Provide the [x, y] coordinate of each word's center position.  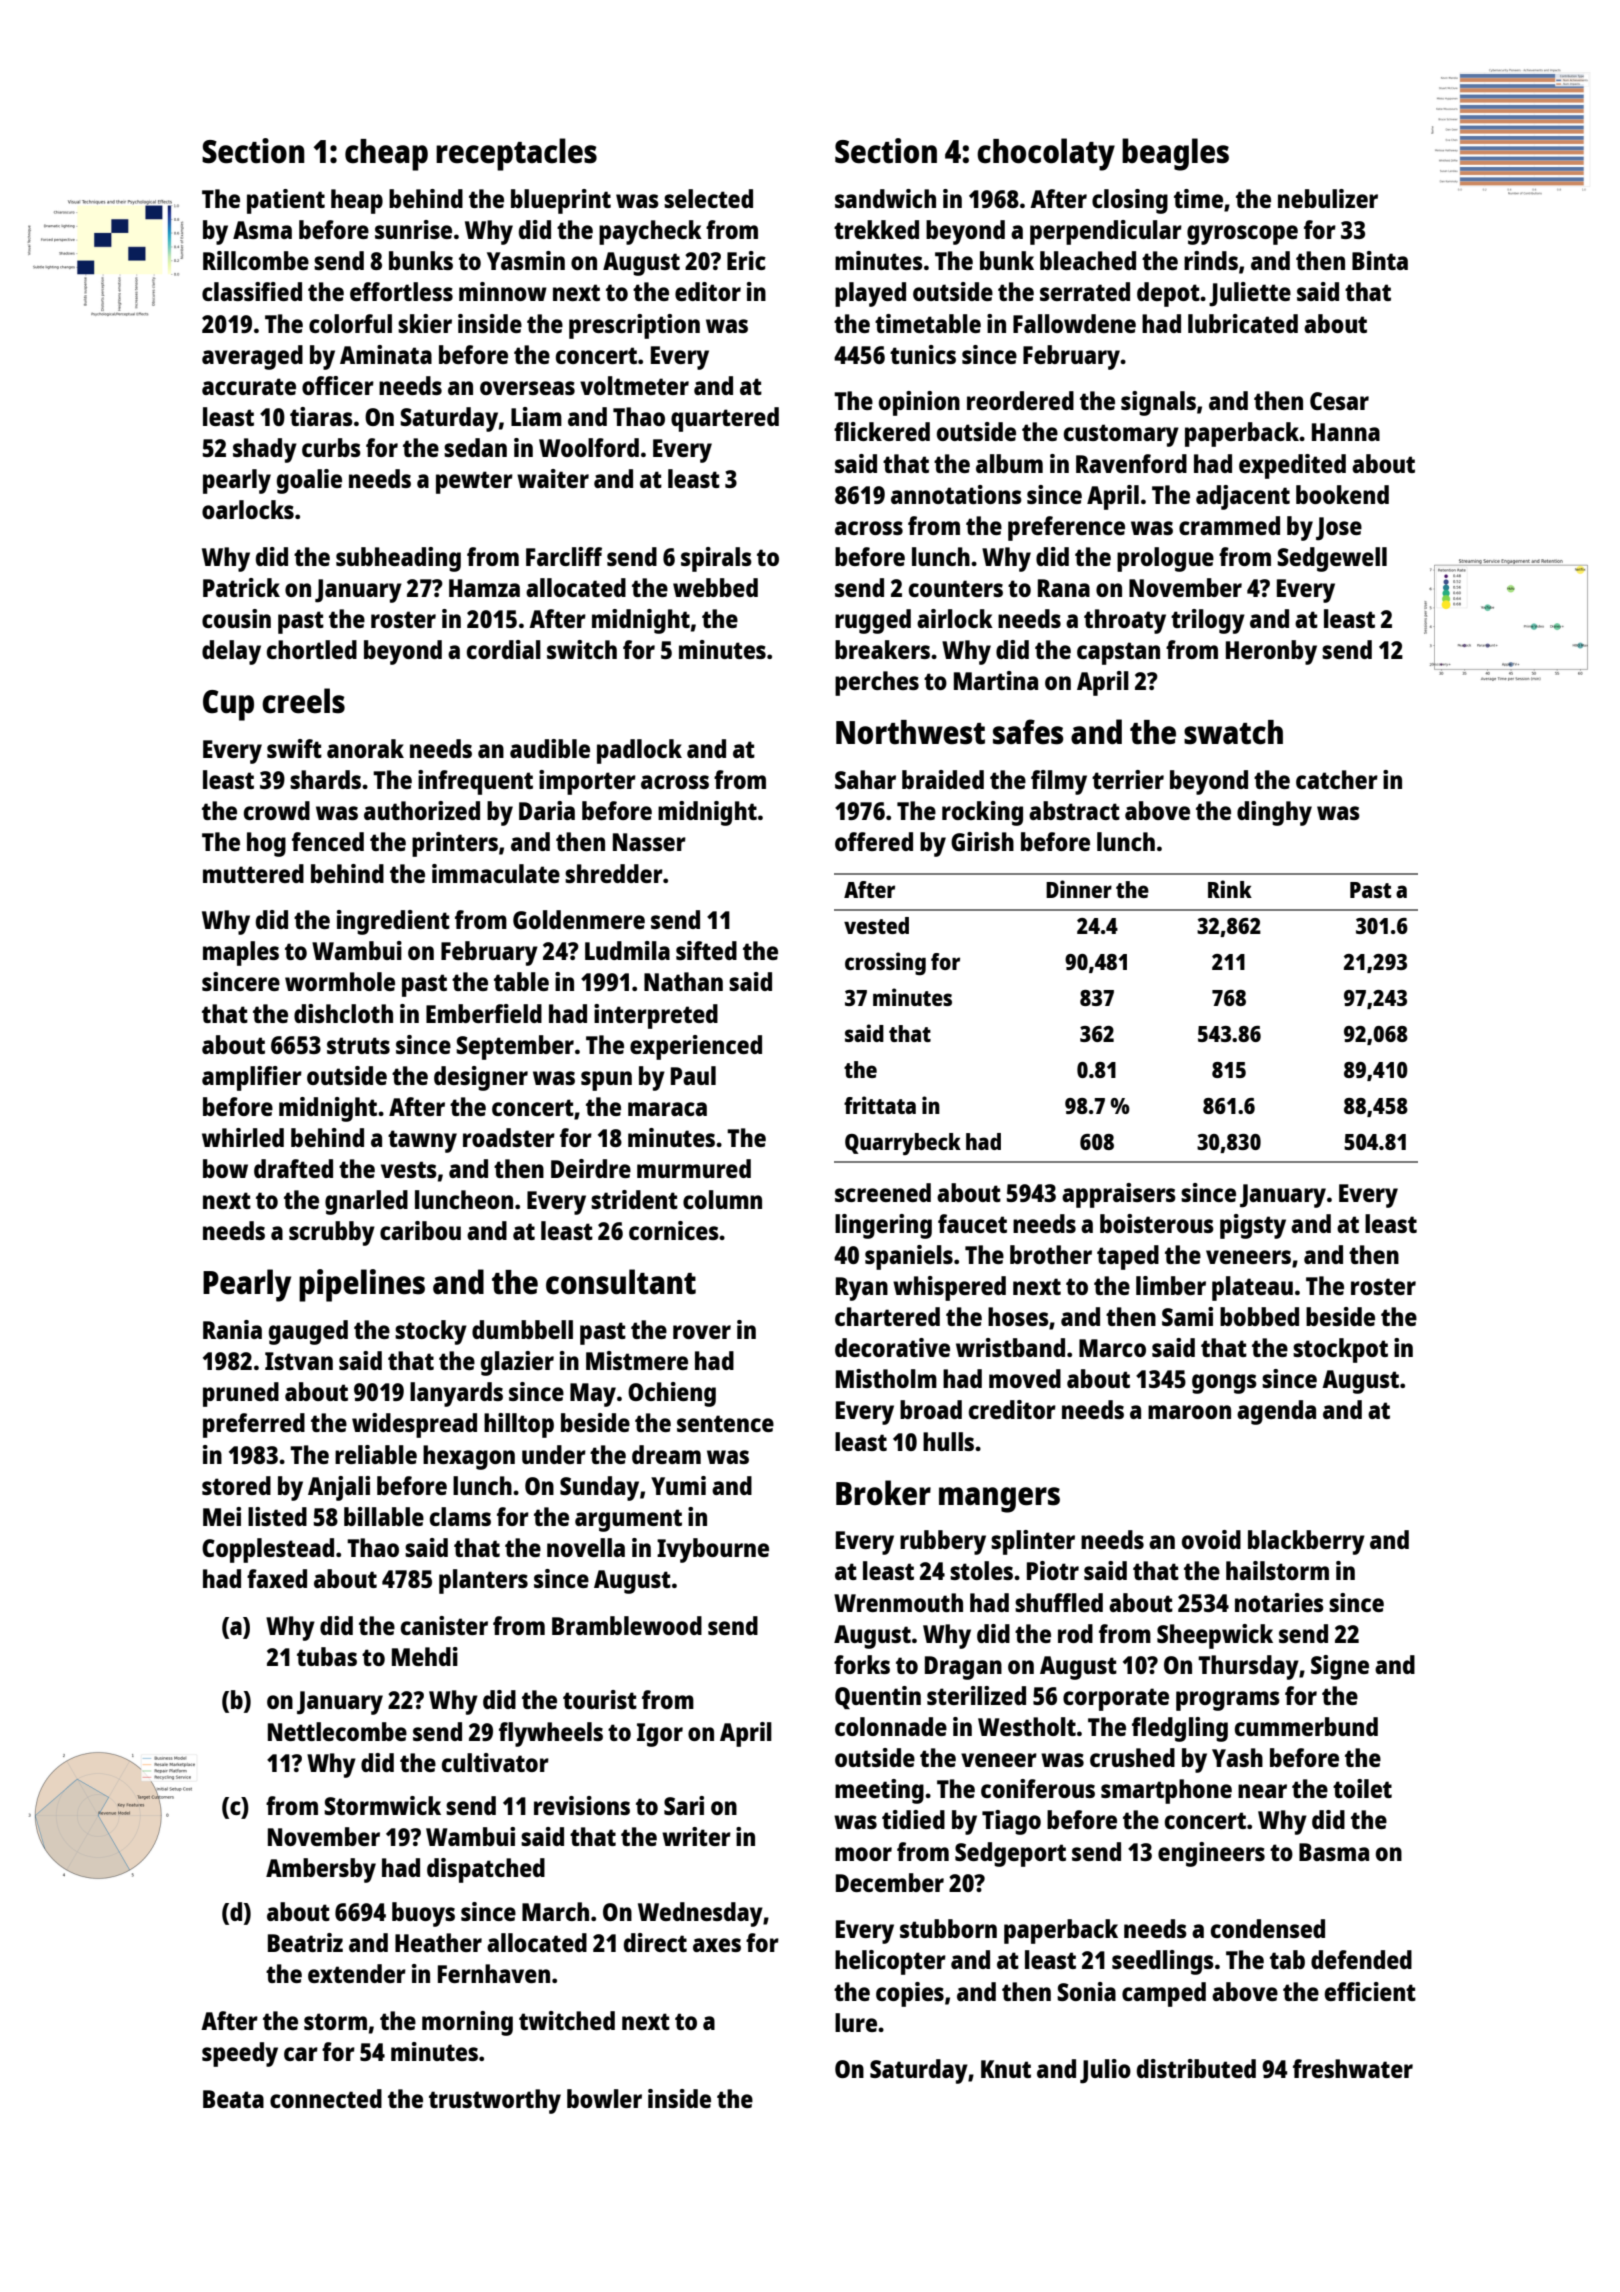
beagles [1175, 154]
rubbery [943, 1542]
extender [357, 1973]
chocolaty [1046, 154]
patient [286, 201]
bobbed [1259, 1316]
